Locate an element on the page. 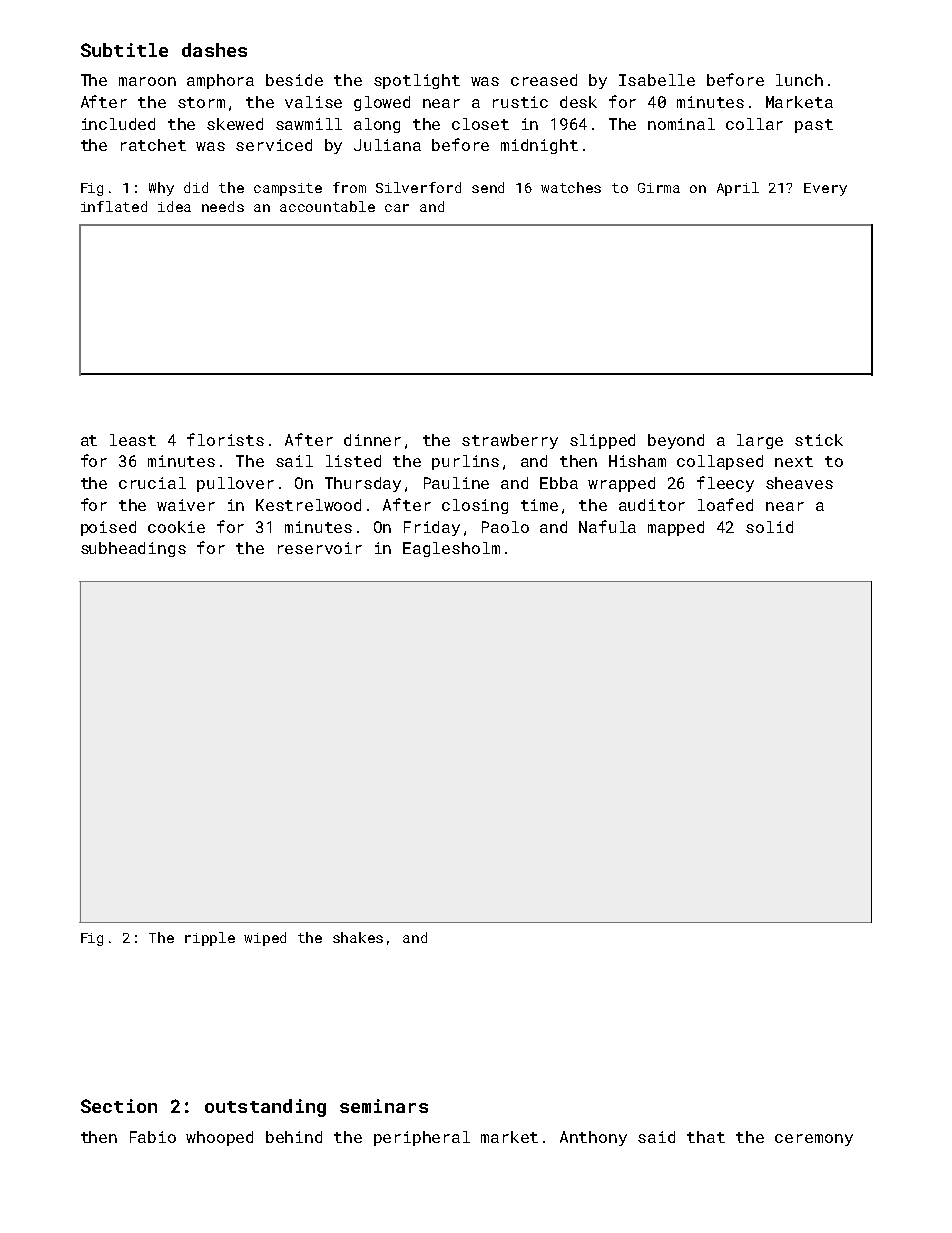  storm is located at coordinates (201, 102).
